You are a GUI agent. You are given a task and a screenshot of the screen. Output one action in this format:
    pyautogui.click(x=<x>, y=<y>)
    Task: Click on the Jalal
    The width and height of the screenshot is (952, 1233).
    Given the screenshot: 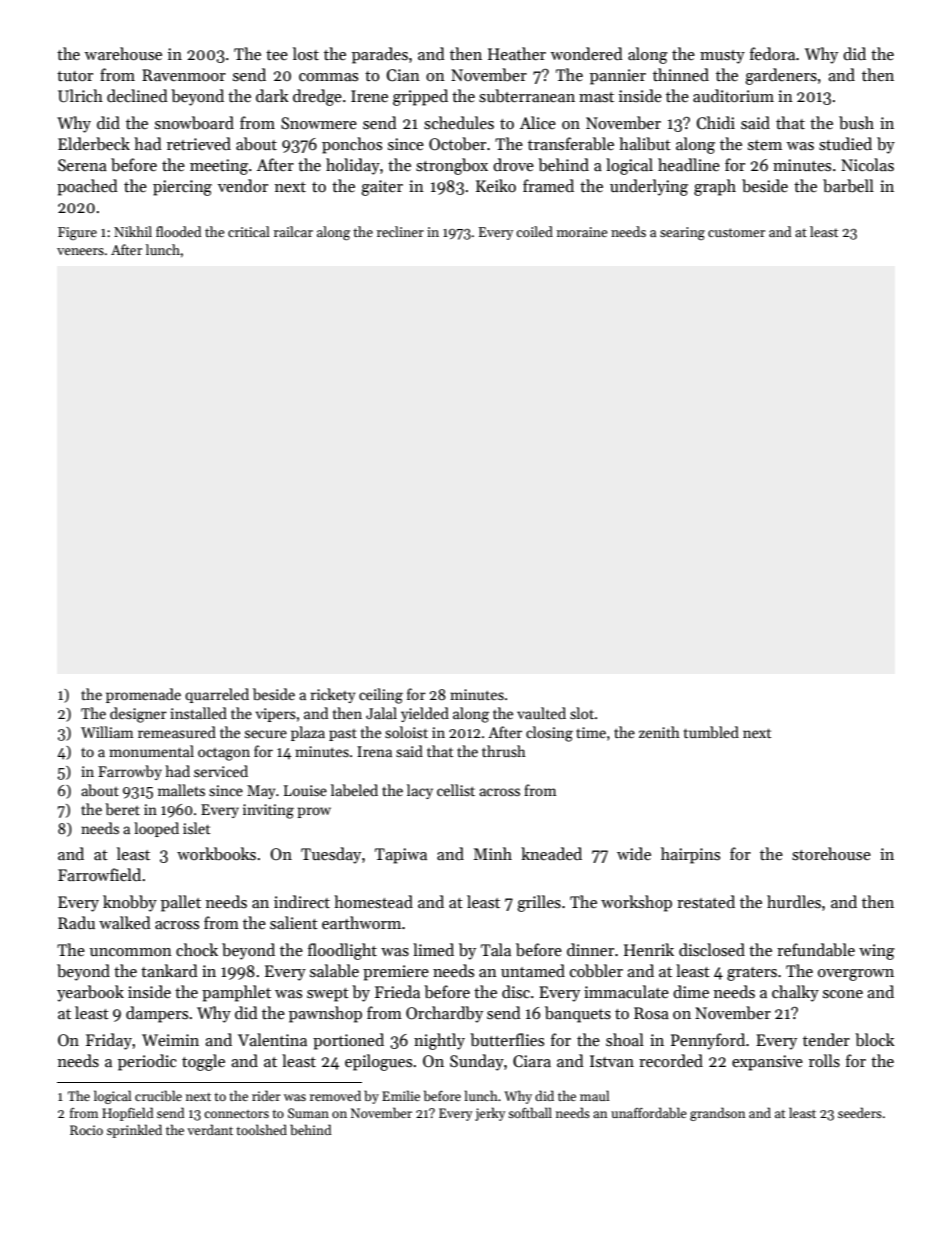 What is the action you would take?
    pyautogui.click(x=381, y=713)
